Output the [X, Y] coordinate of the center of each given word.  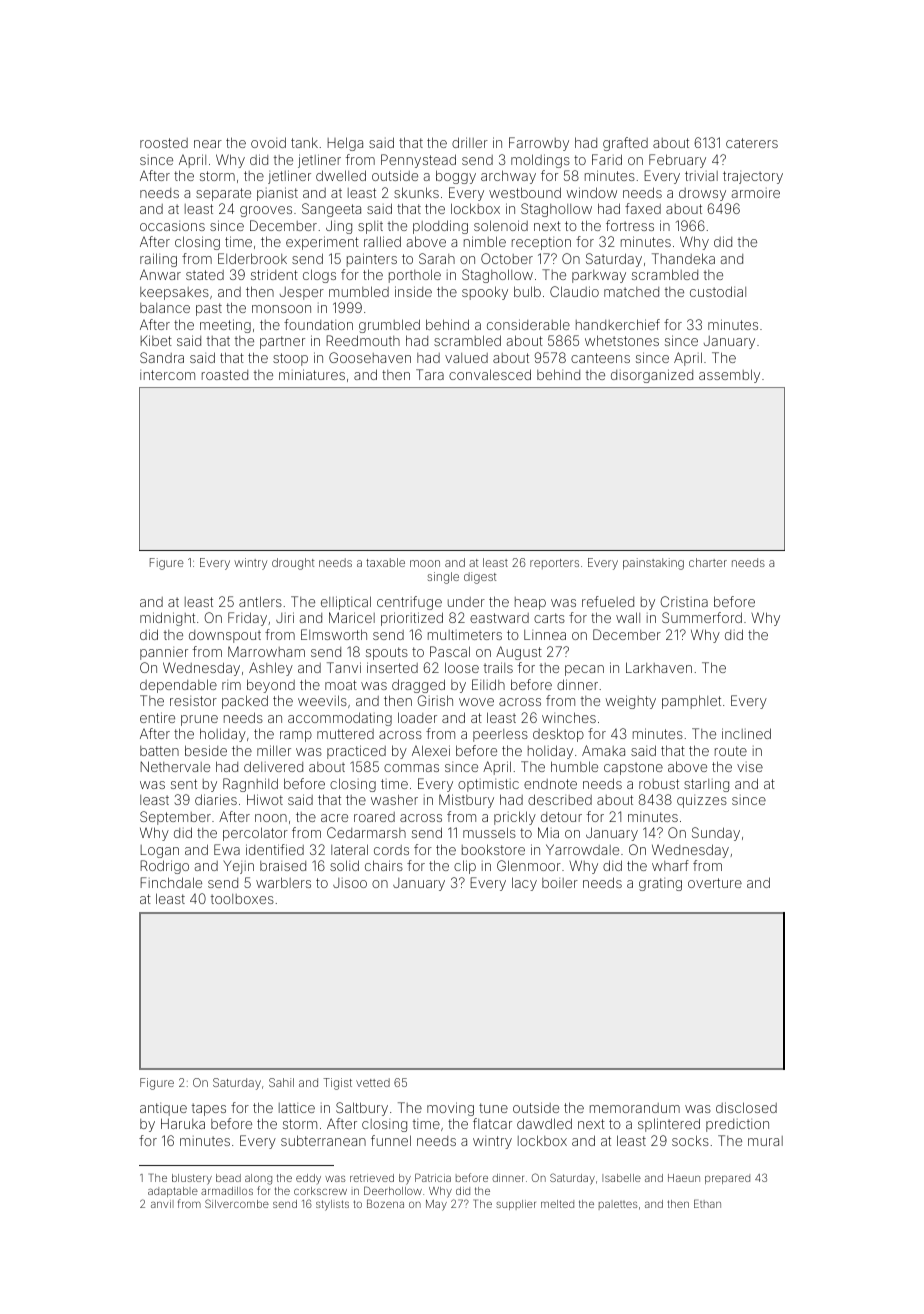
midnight [167, 619]
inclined [746, 733]
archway [508, 177]
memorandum [635, 1108]
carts [549, 618]
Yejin [238, 867]
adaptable [173, 1192]
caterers [752, 143]
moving [450, 1109]
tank [304, 142]
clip [465, 867]
